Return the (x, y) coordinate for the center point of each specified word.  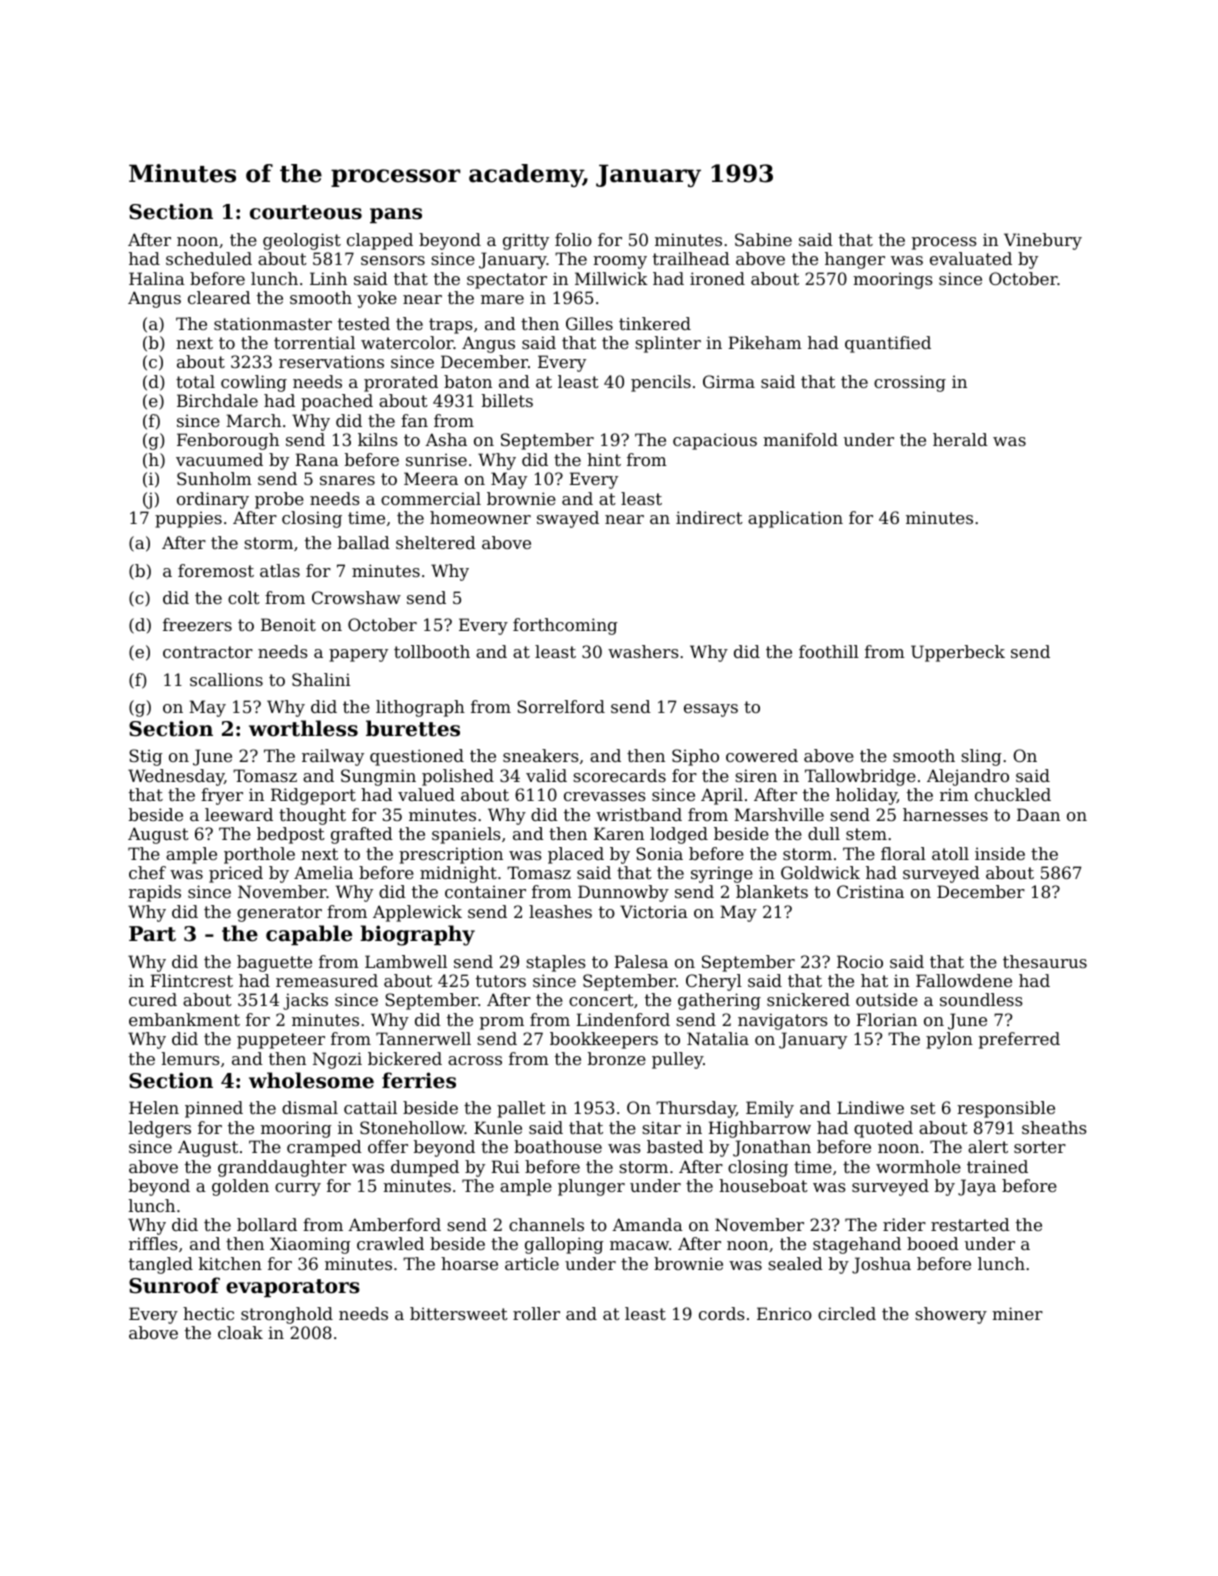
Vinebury (1043, 241)
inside (1000, 853)
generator (279, 914)
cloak (240, 1332)
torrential (314, 342)
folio (573, 239)
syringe (722, 874)
